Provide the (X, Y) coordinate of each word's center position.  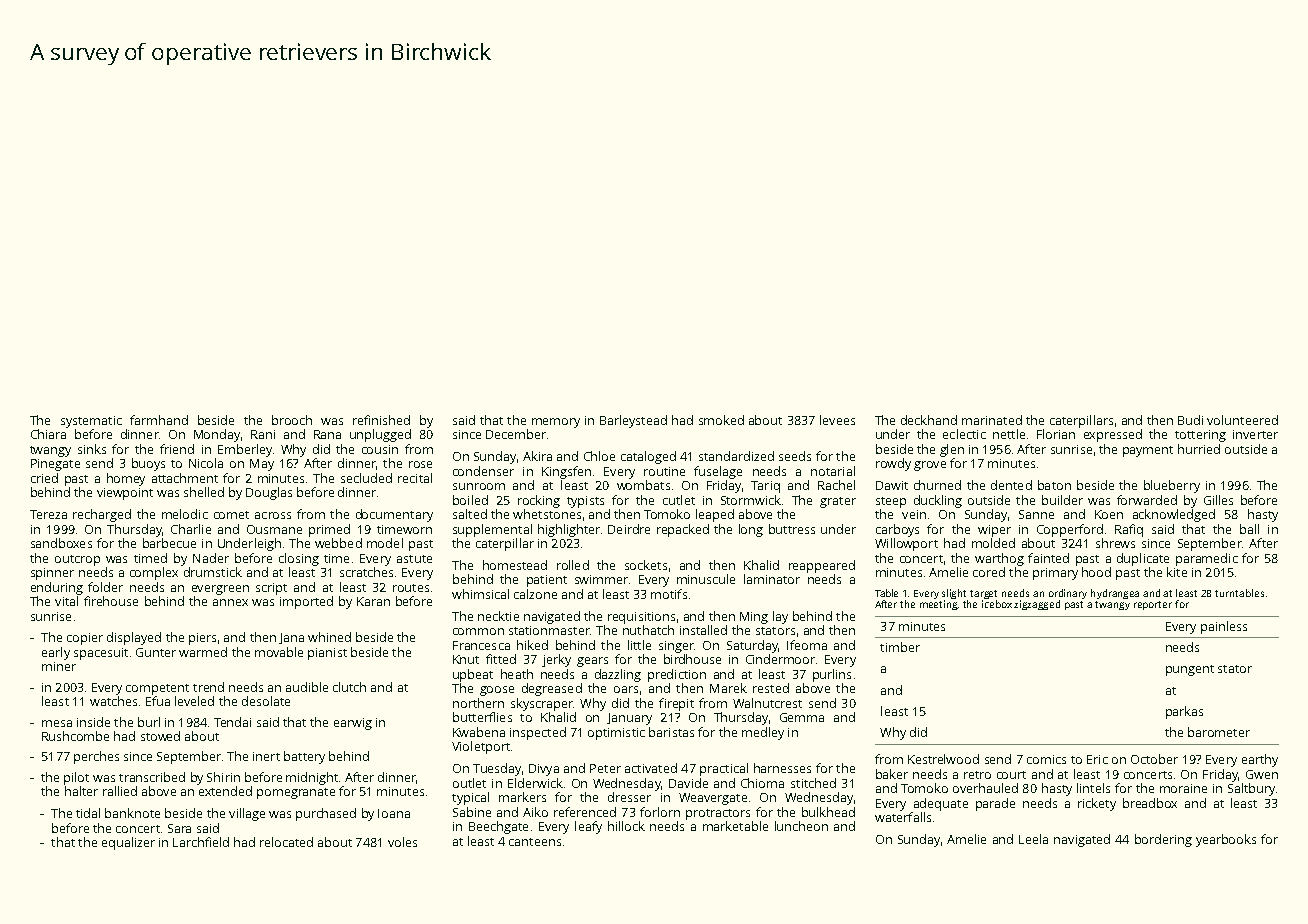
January (629, 719)
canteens (535, 842)
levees (837, 420)
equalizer (128, 843)
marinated (992, 420)
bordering (1163, 840)
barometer (1219, 732)
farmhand (159, 420)
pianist (327, 654)
